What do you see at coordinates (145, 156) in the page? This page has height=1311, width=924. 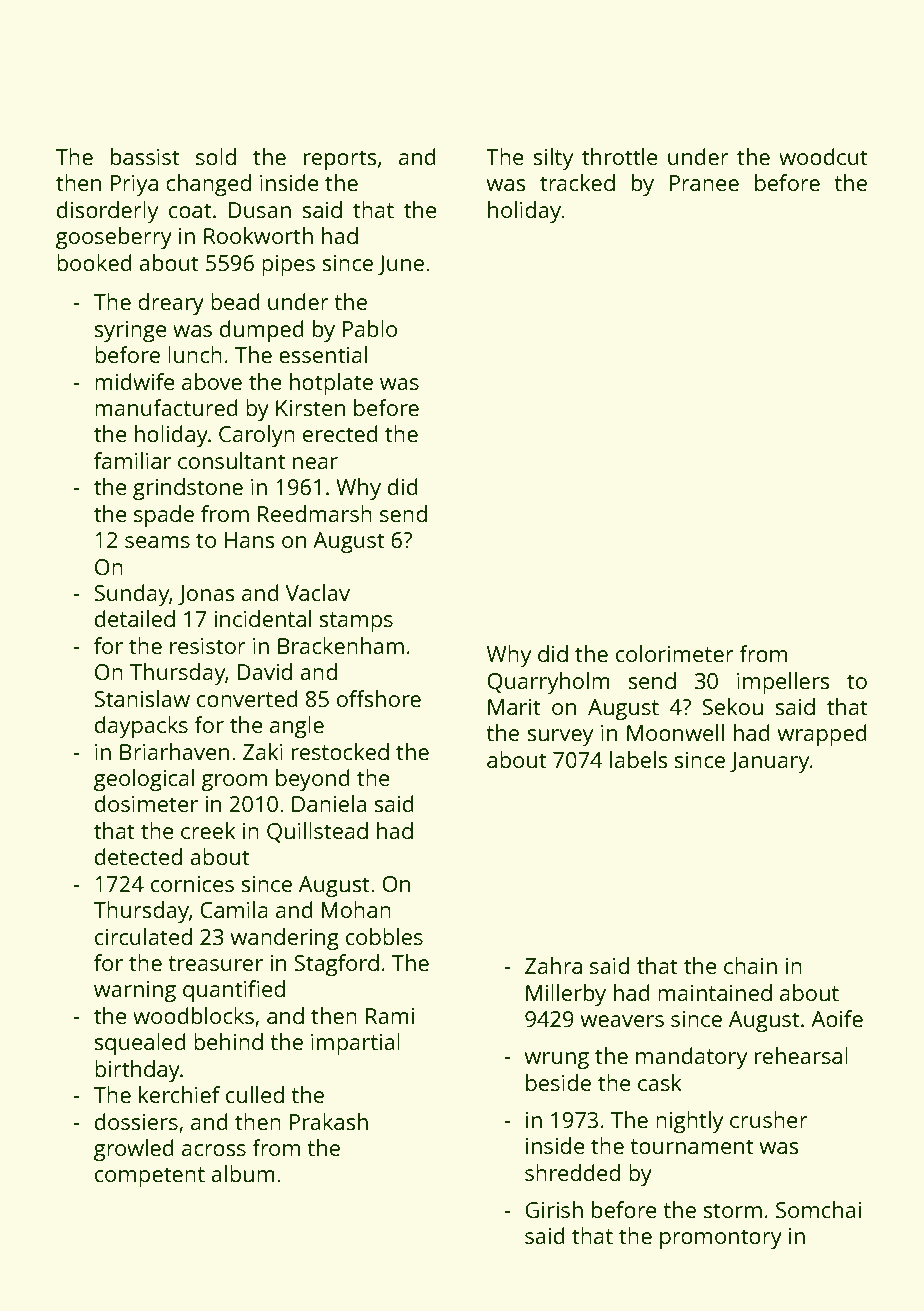 I see `bassist` at bounding box center [145, 156].
